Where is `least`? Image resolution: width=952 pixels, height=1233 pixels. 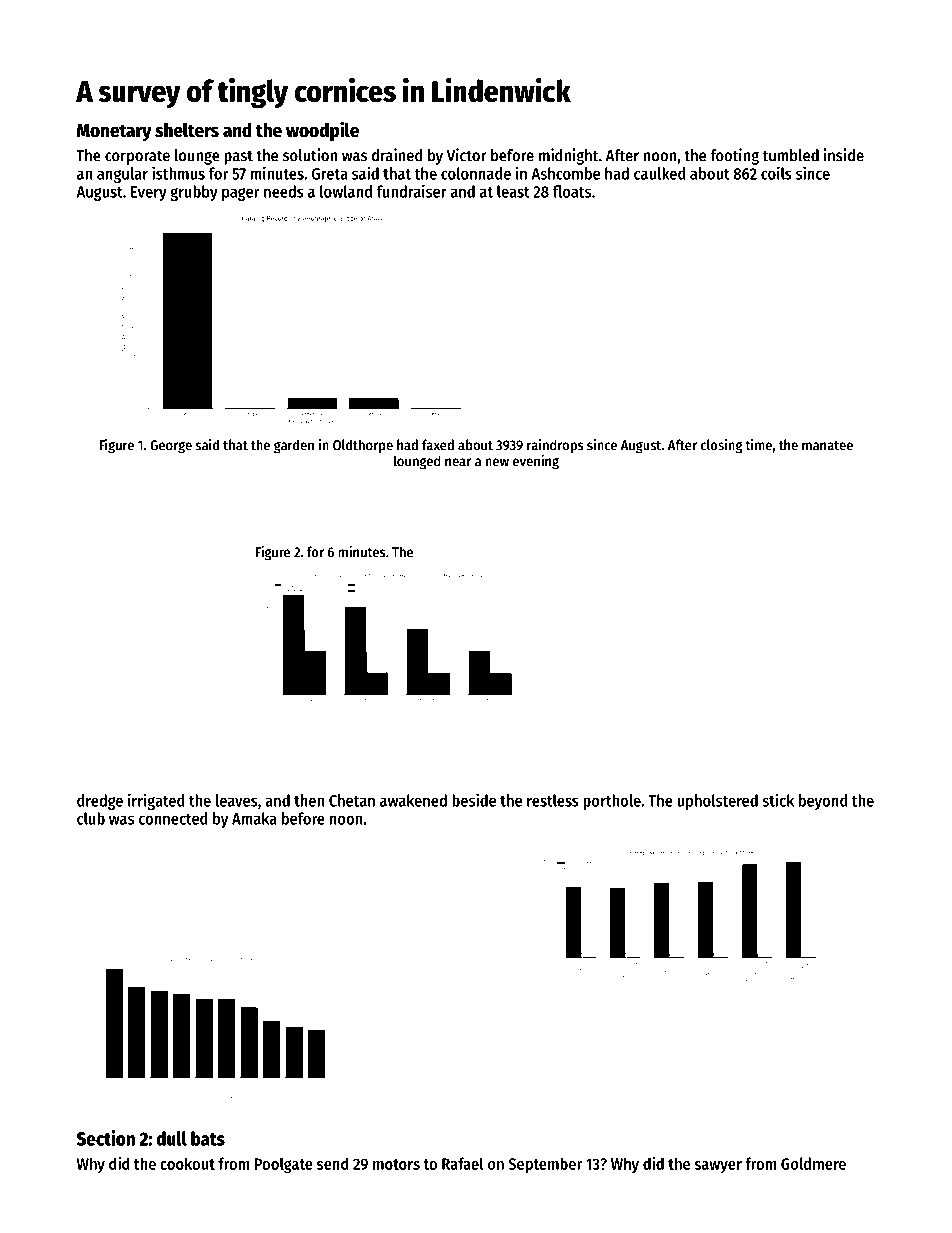 least is located at coordinates (513, 191).
